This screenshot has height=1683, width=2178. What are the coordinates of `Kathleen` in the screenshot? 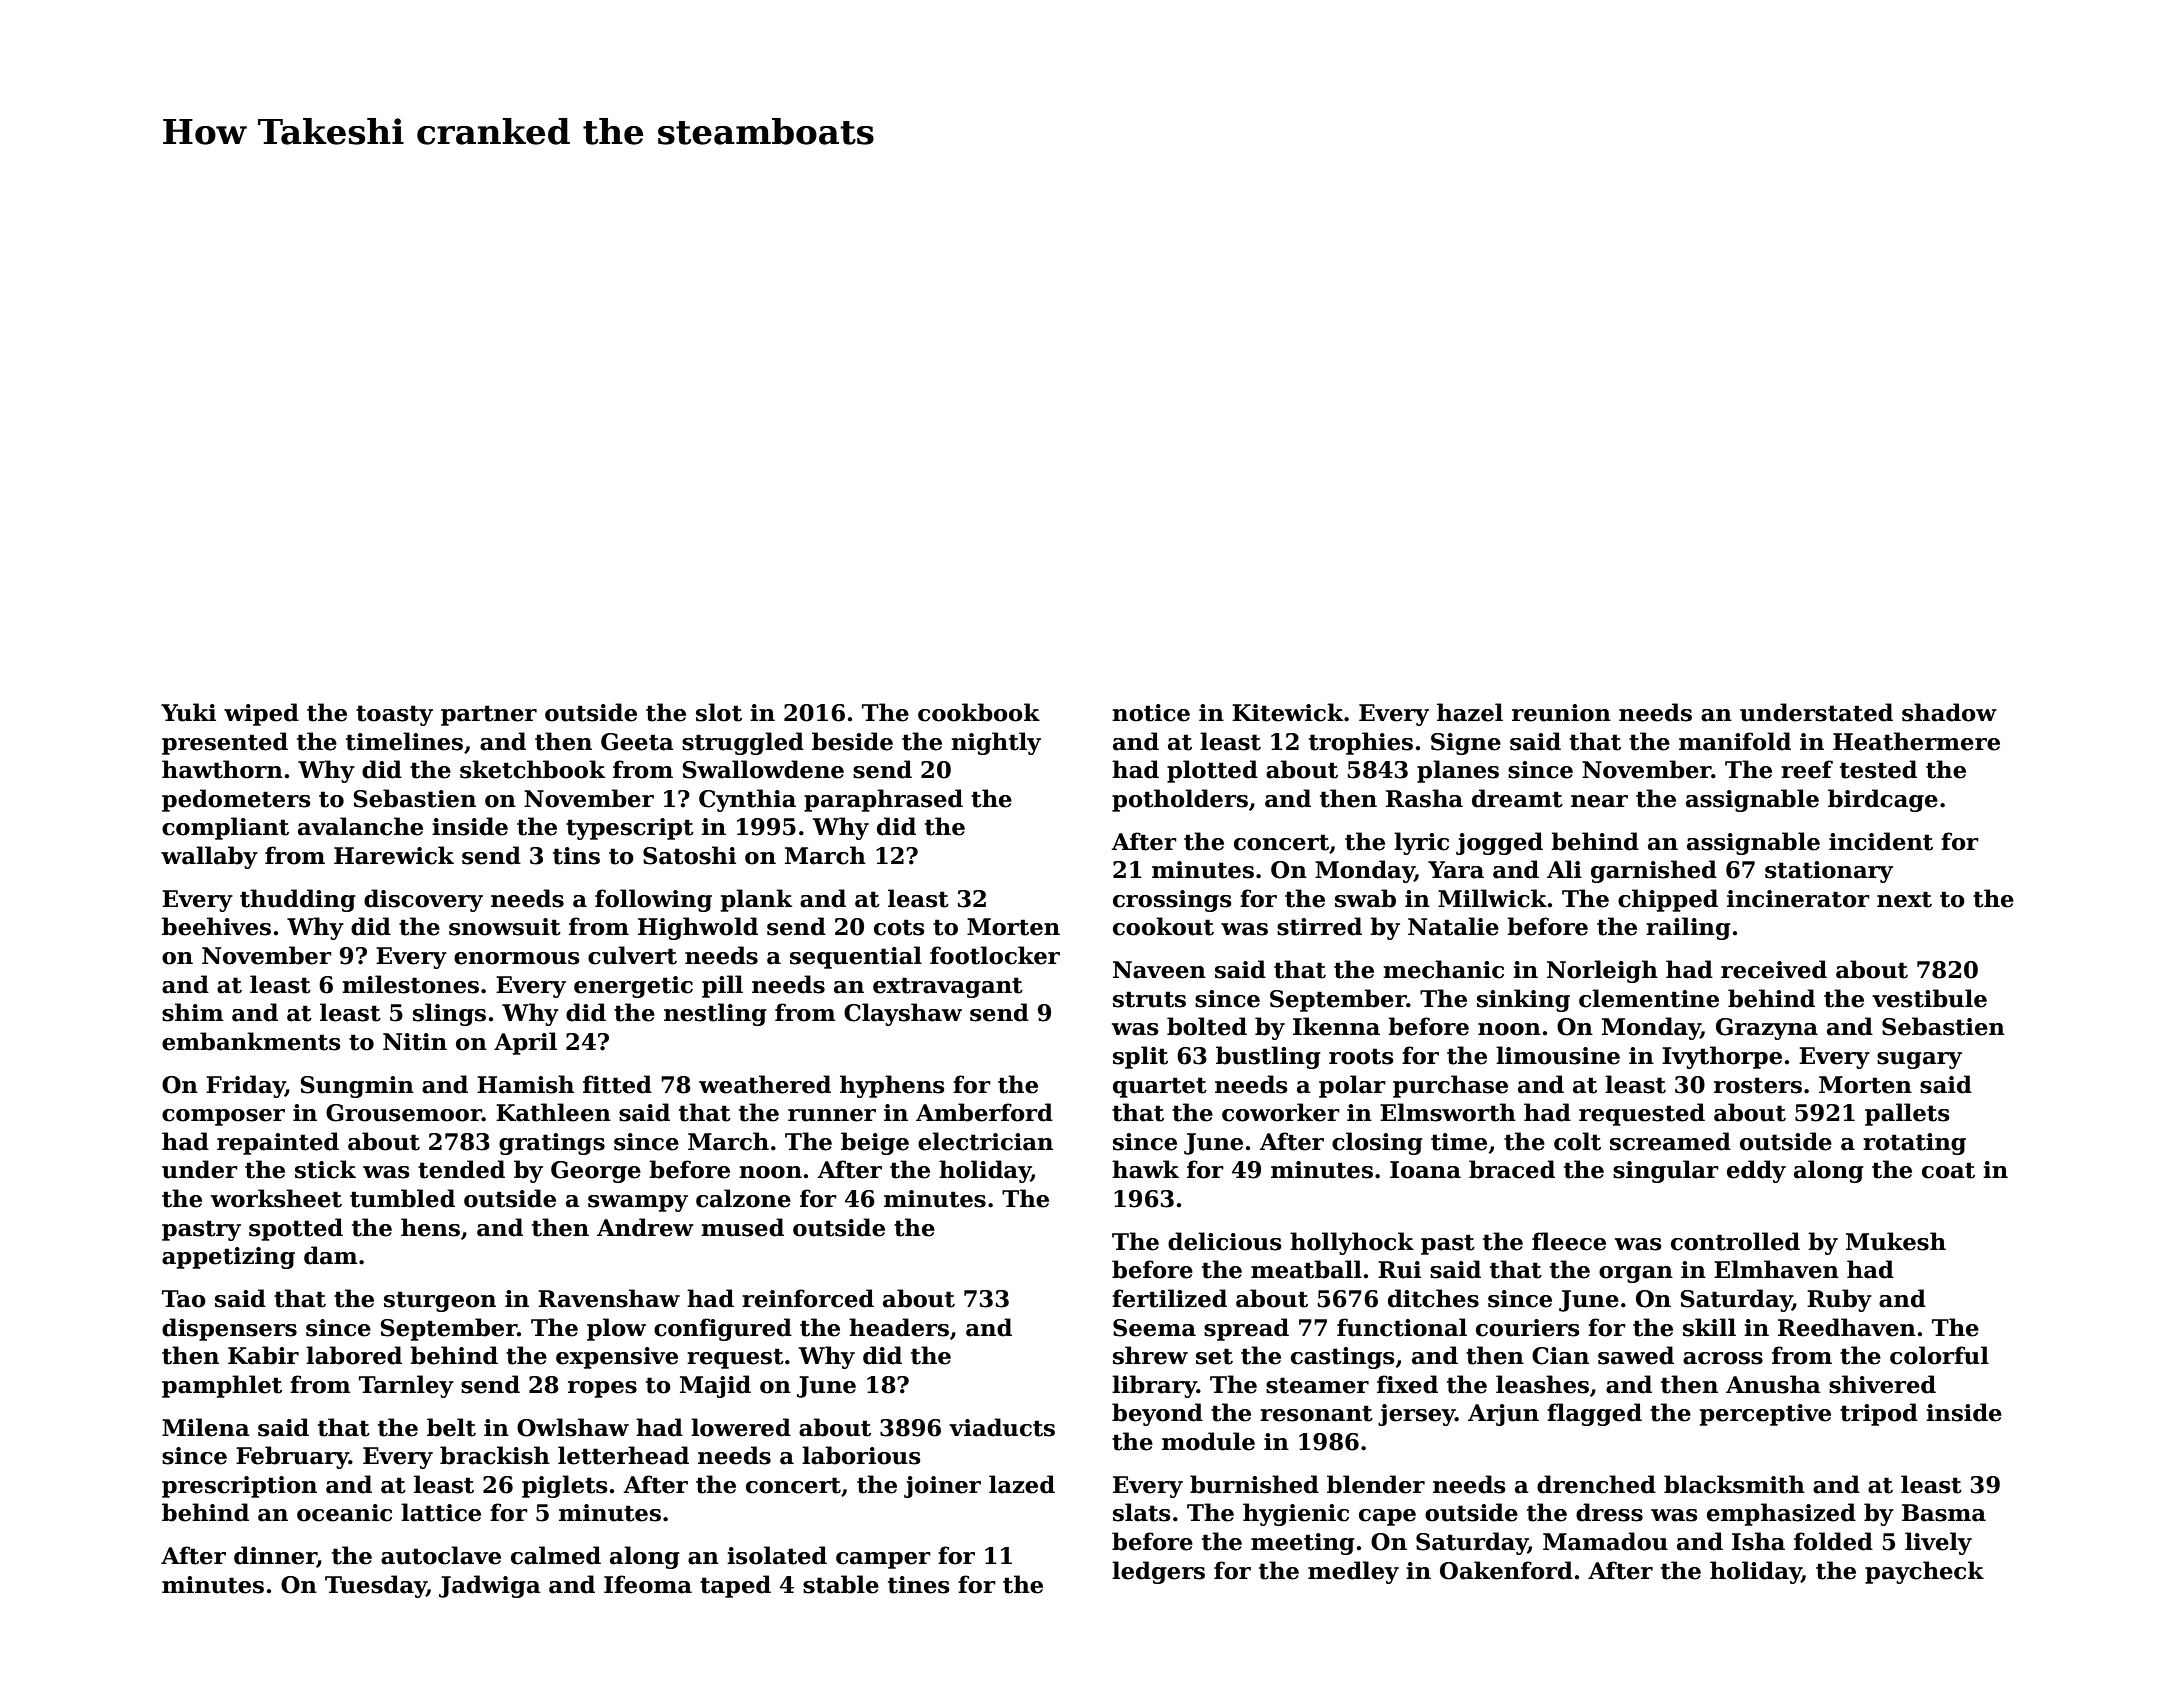 It's located at (553, 1112).
